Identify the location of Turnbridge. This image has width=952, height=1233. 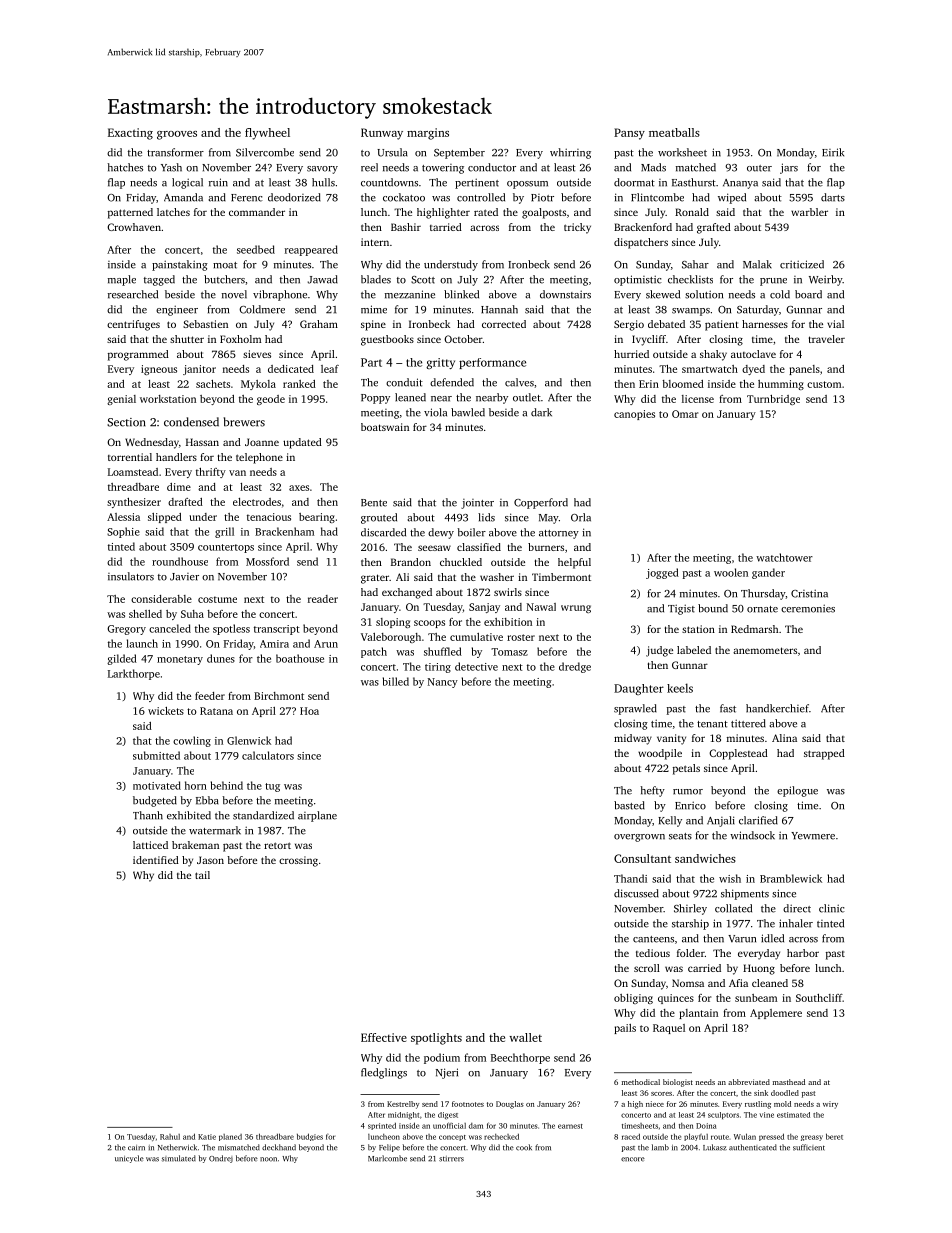
(773, 400).
